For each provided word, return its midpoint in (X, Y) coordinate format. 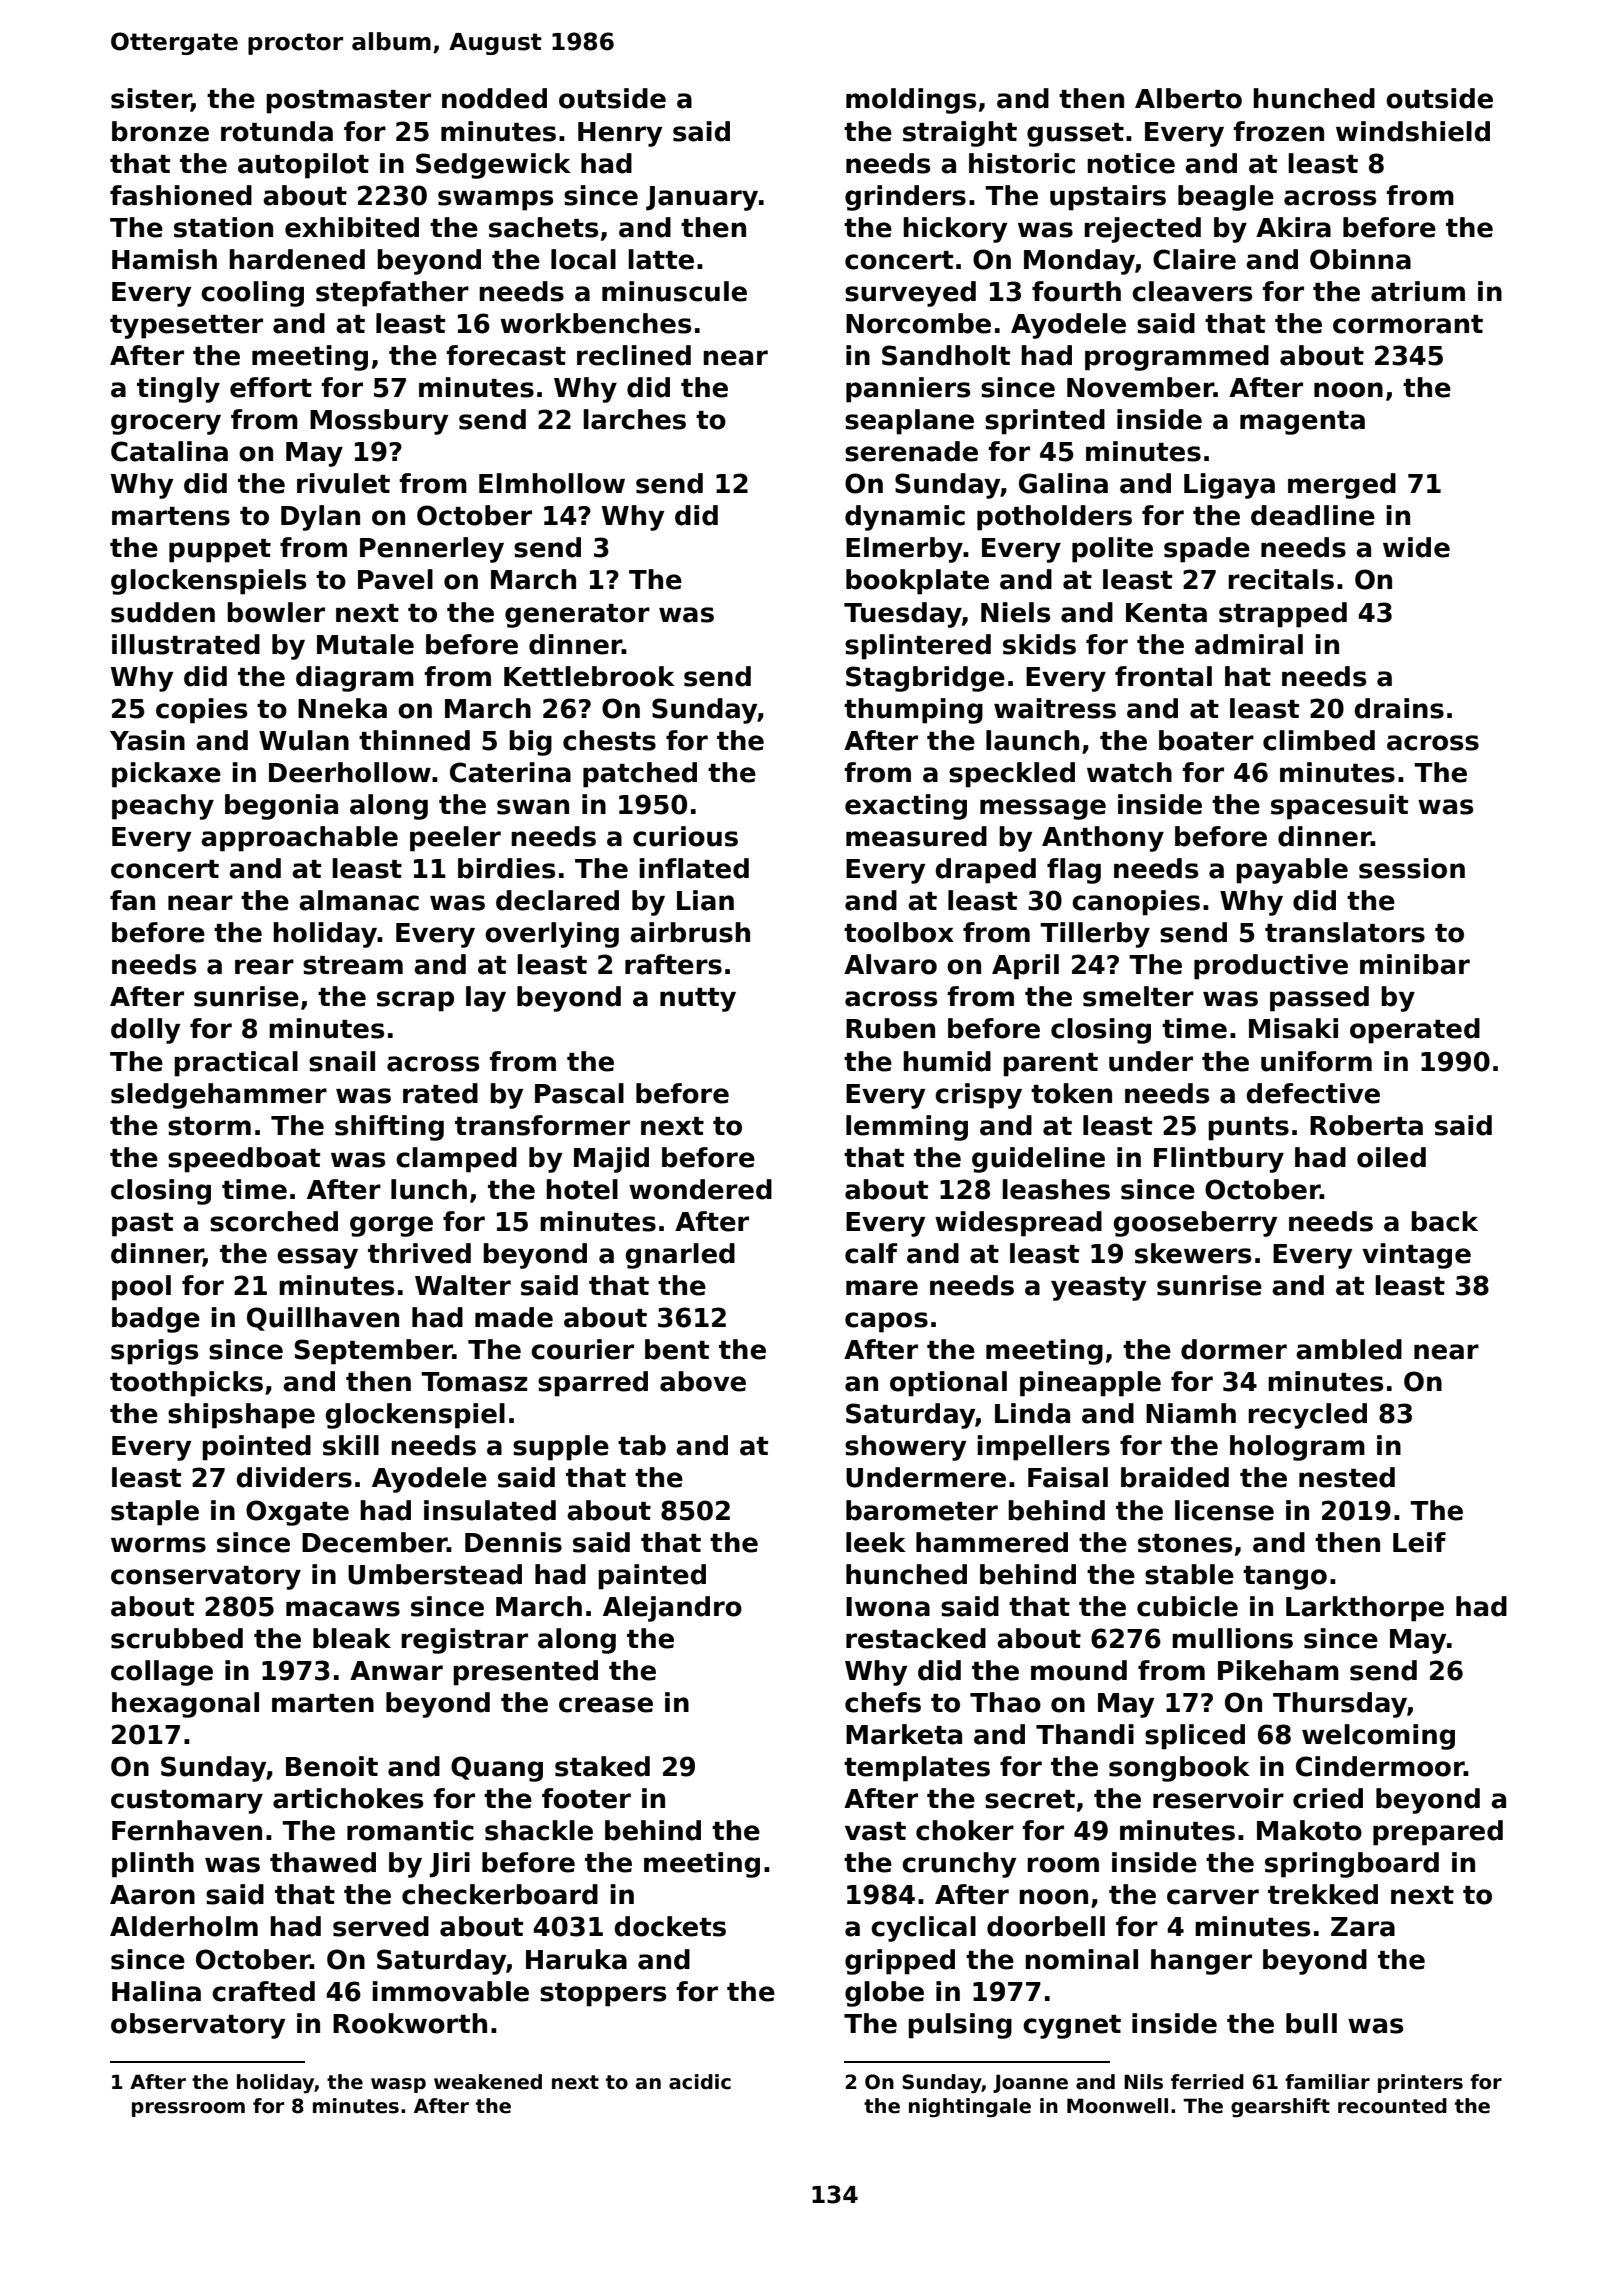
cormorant (1408, 324)
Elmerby (904, 550)
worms (158, 1545)
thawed (323, 1862)
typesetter (186, 327)
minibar (1415, 964)
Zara (1363, 1927)
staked (602, 1766)
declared (557, 900)
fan (132, 900)
